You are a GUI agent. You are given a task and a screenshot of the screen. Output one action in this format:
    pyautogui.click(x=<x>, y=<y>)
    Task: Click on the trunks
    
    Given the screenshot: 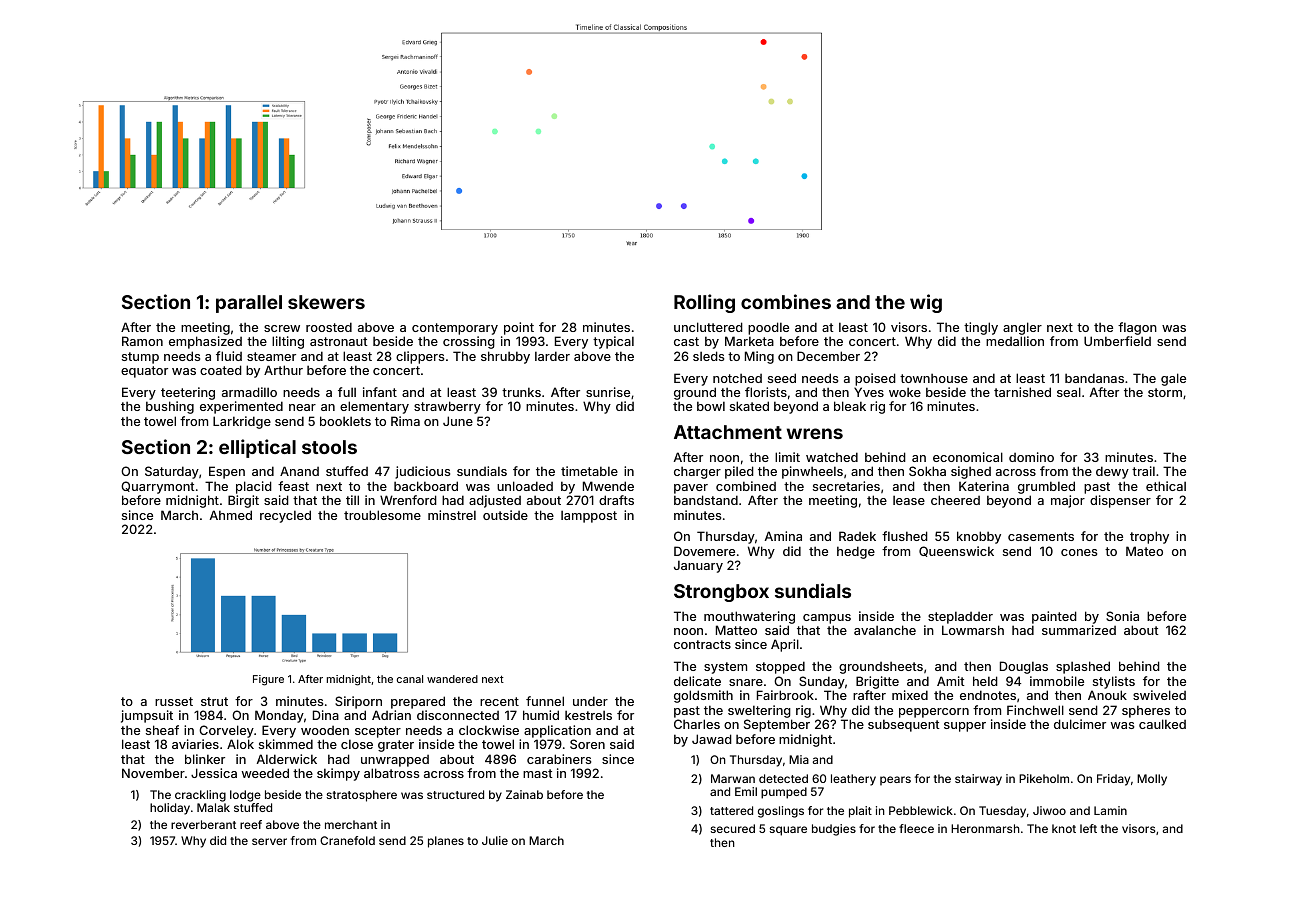 What is the action you would take?
    pyautogui.click(x=521, y=392)
